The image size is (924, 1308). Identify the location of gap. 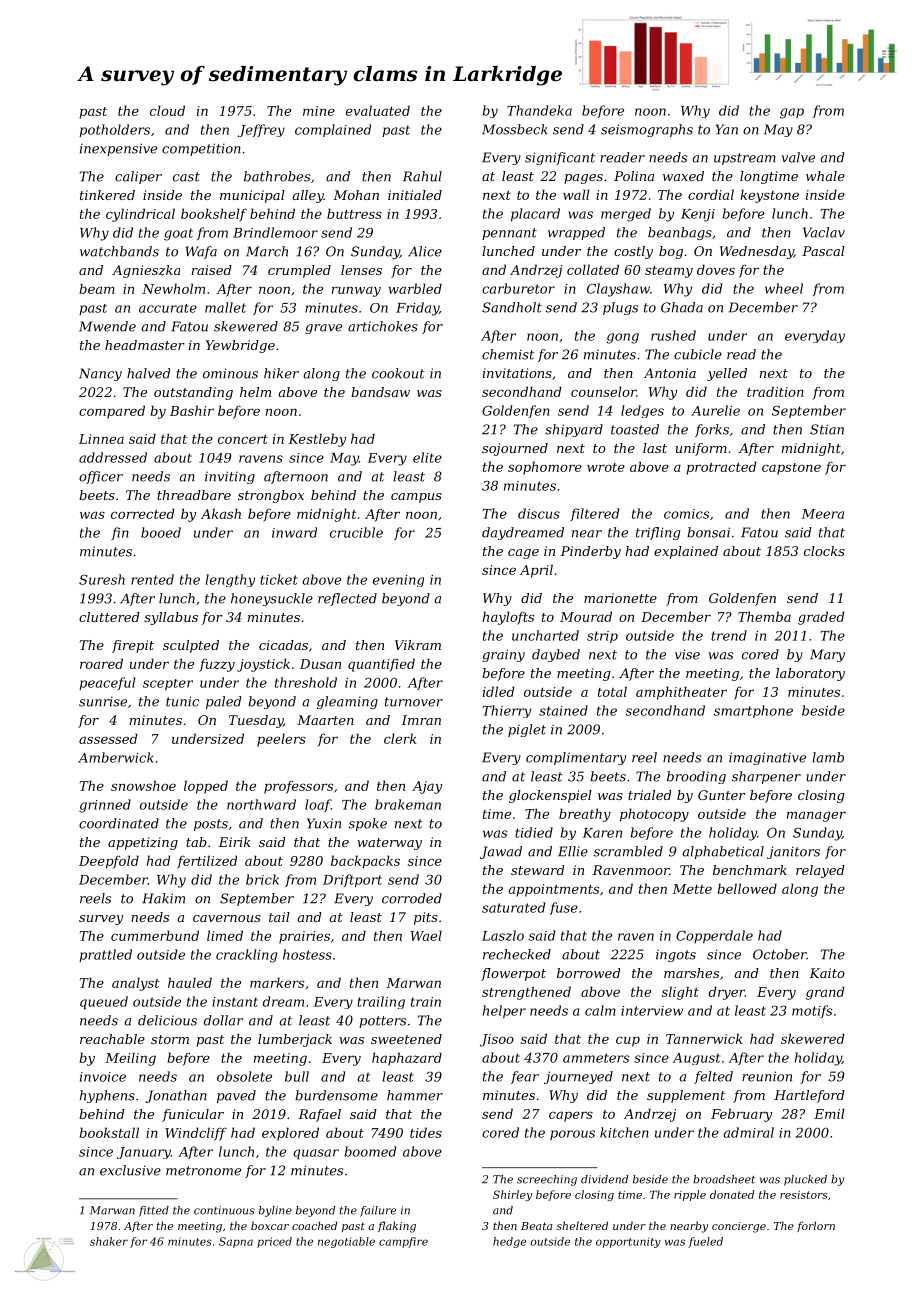
(792, 113).
